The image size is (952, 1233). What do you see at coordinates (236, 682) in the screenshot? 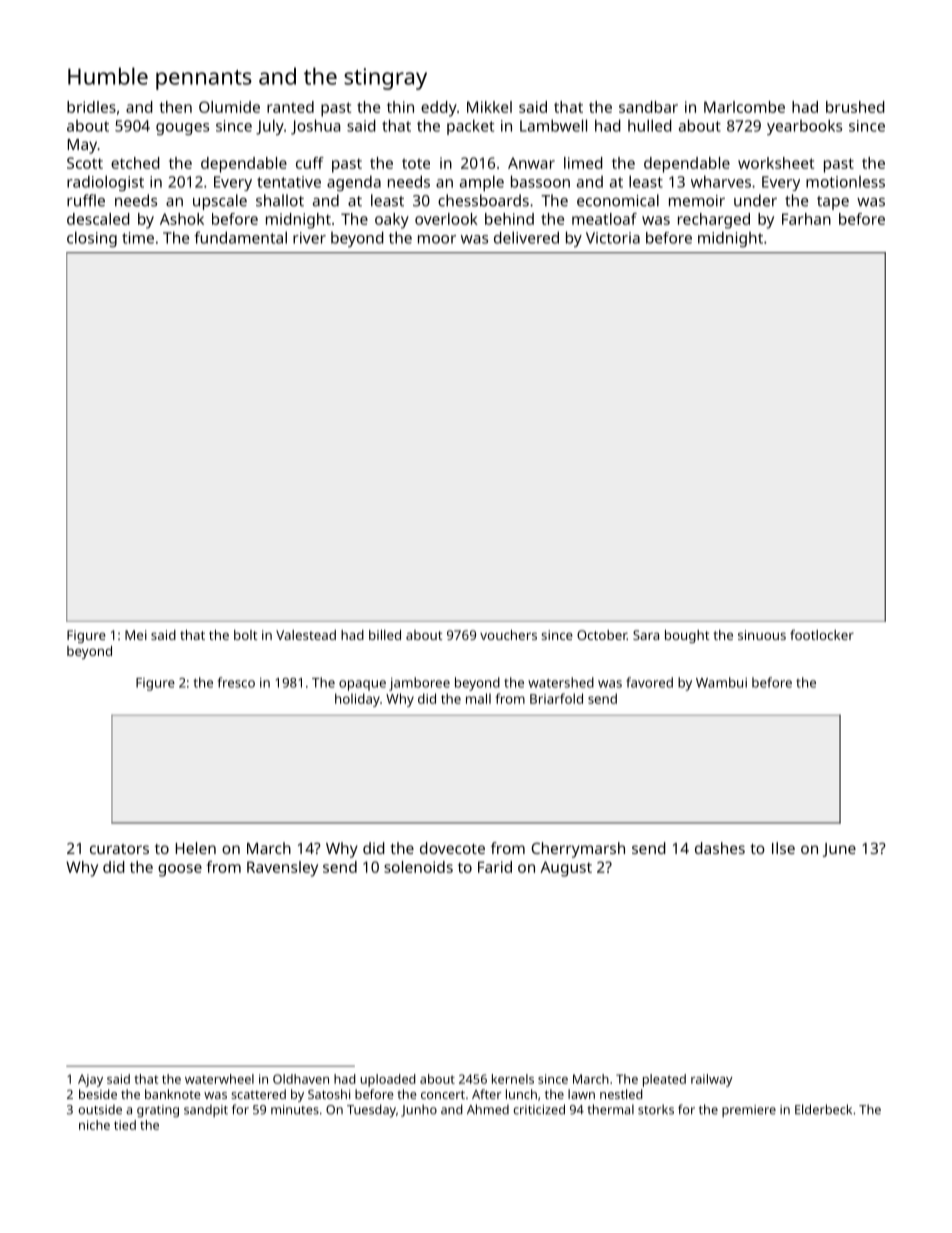
I see `fresco` at bounding box center [236, 682].
